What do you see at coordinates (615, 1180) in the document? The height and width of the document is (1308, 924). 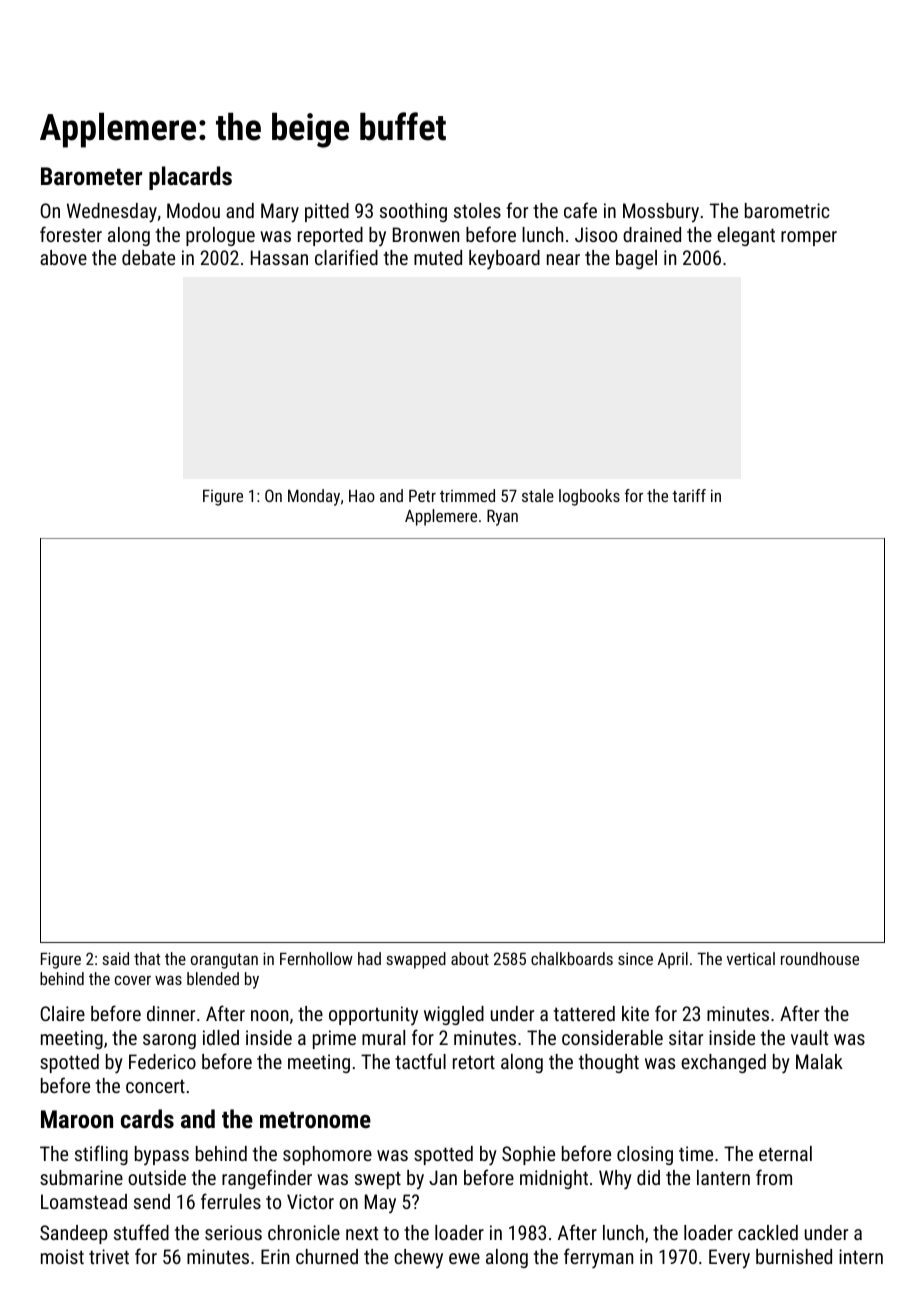 I see `Why` at bounding box center [615, 1180].
